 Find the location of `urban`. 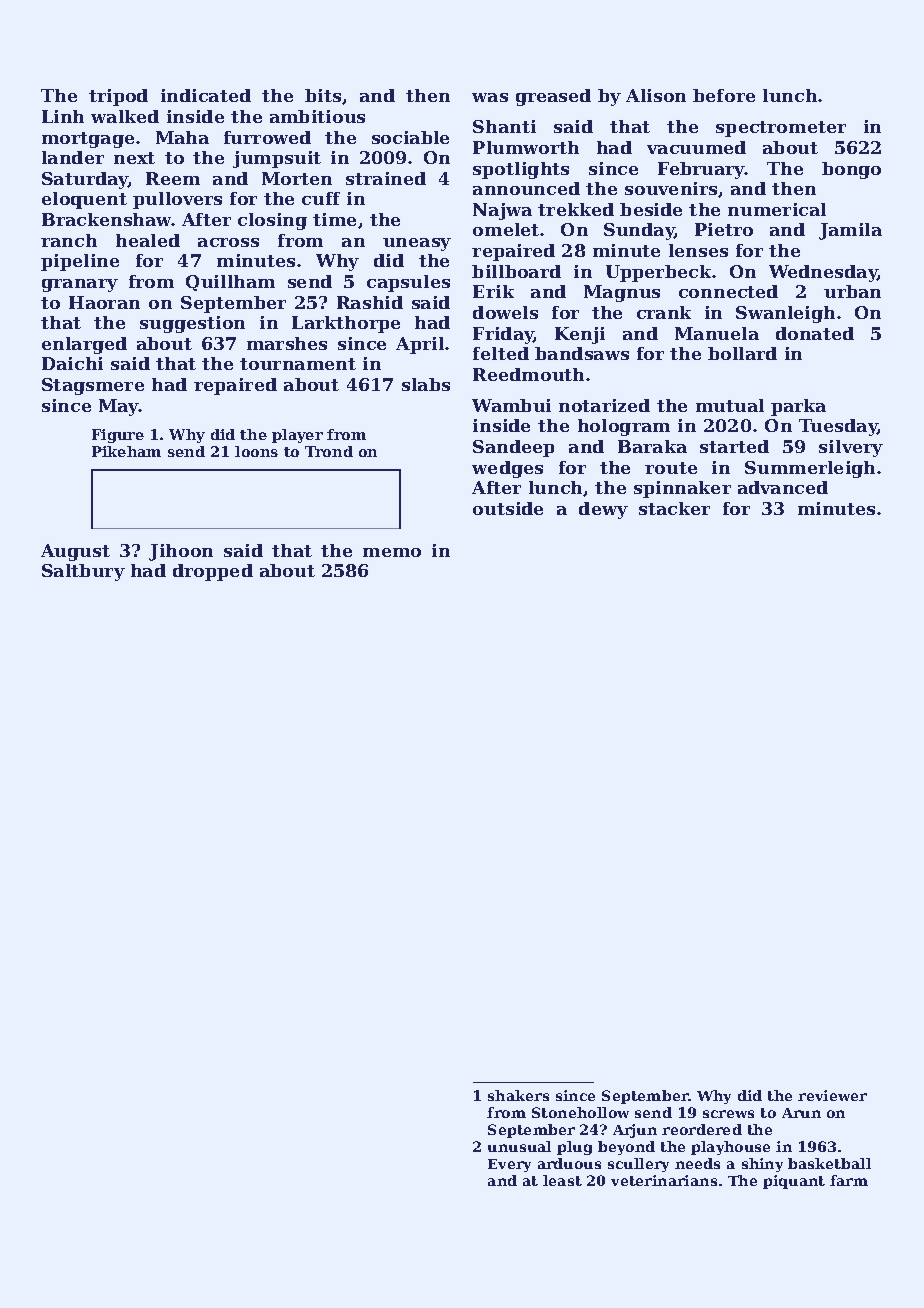

urban is located at coordinates (852, 291).
